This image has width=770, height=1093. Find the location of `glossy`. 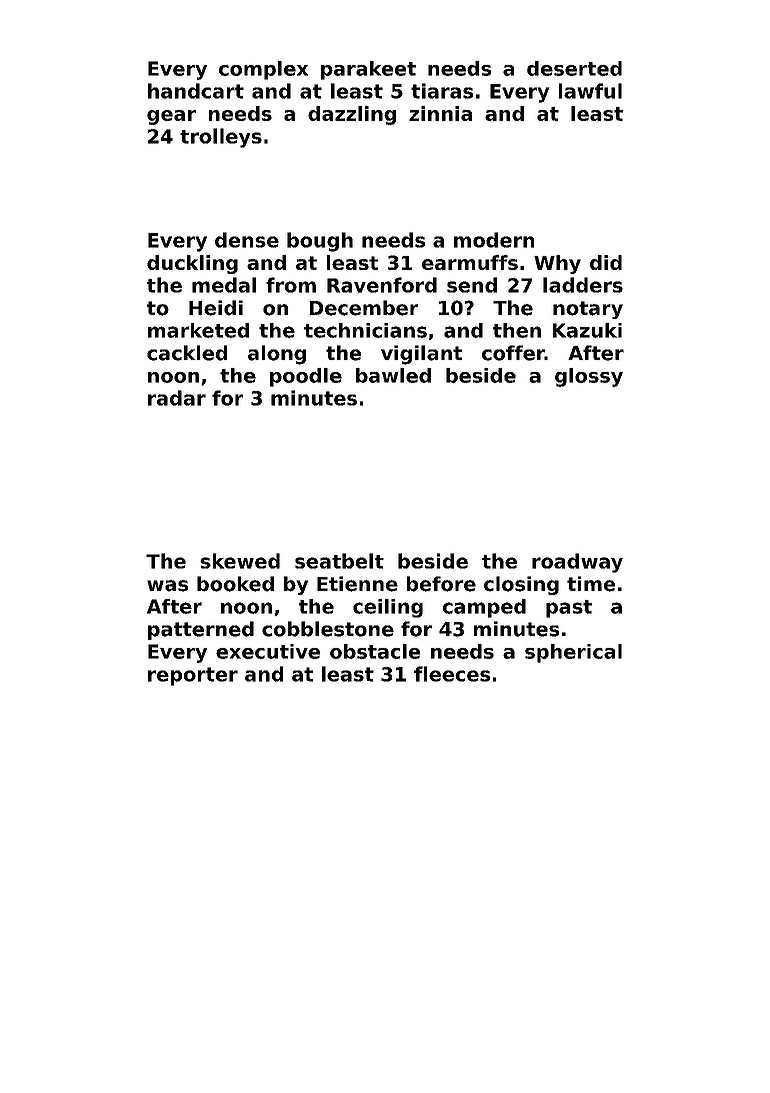

glossy is located at coordinates (589, 377).
